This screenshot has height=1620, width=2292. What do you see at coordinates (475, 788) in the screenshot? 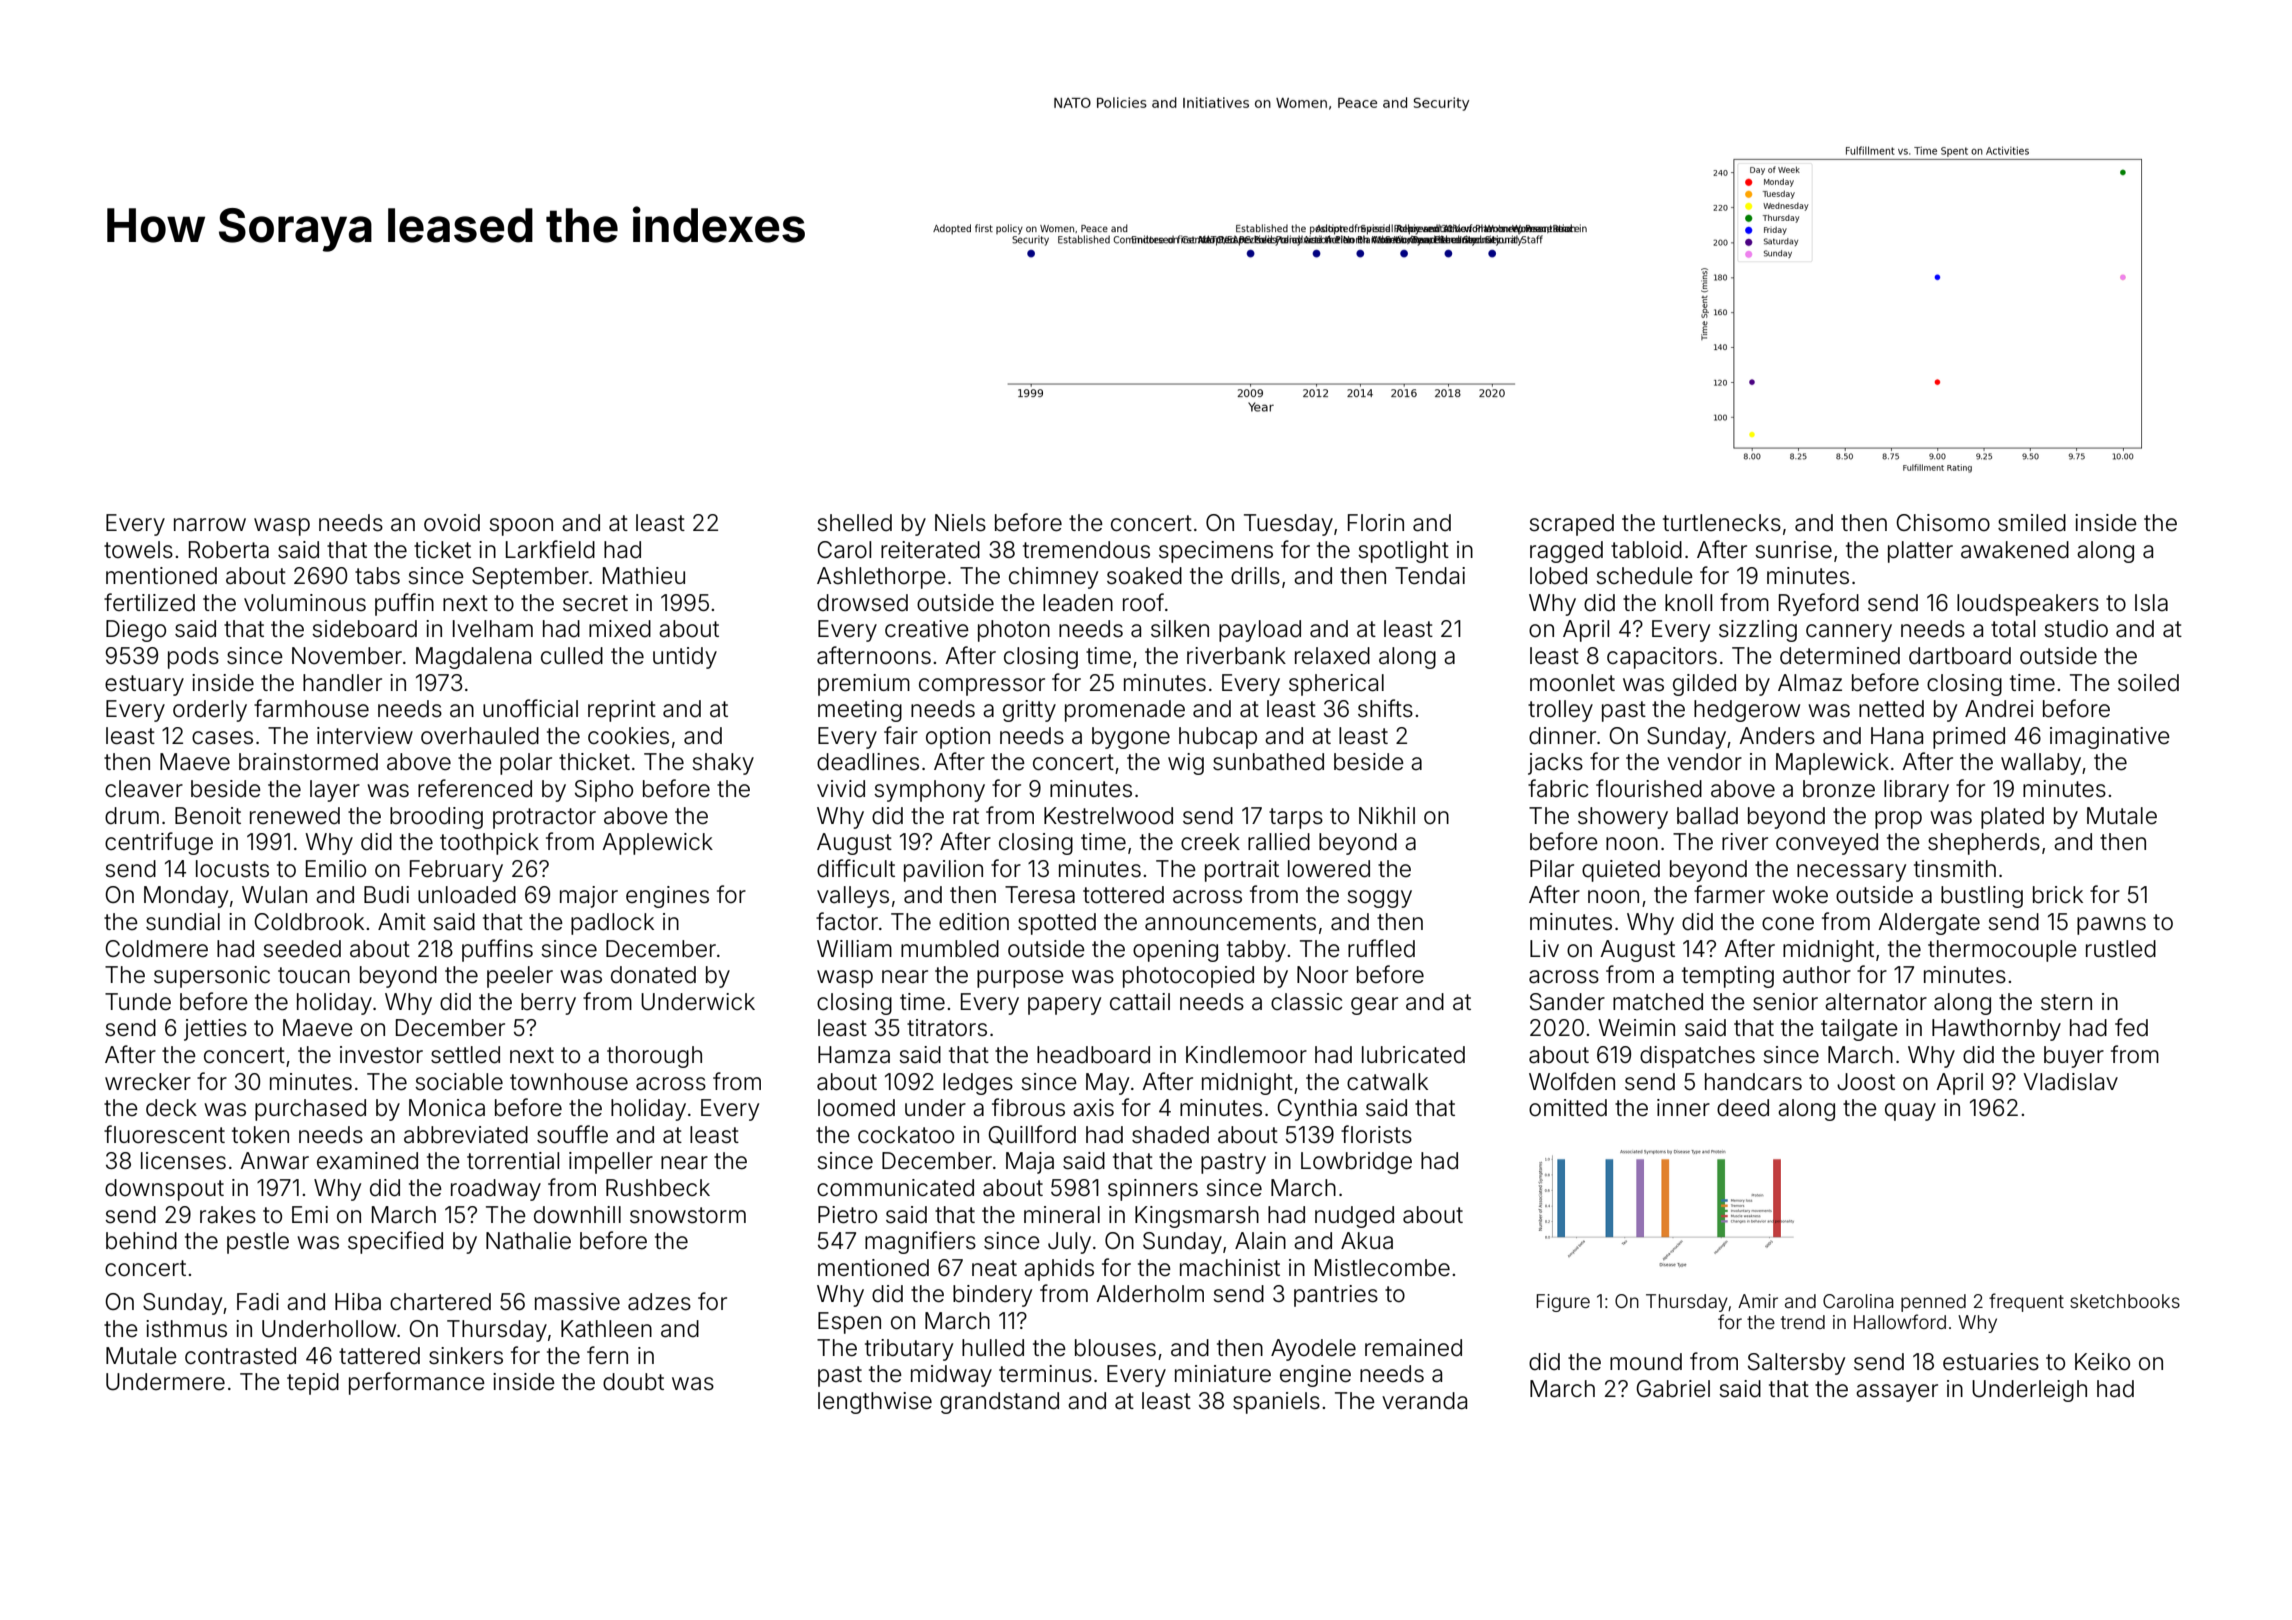
I see `referenced` at bounding box center [475, 788].
